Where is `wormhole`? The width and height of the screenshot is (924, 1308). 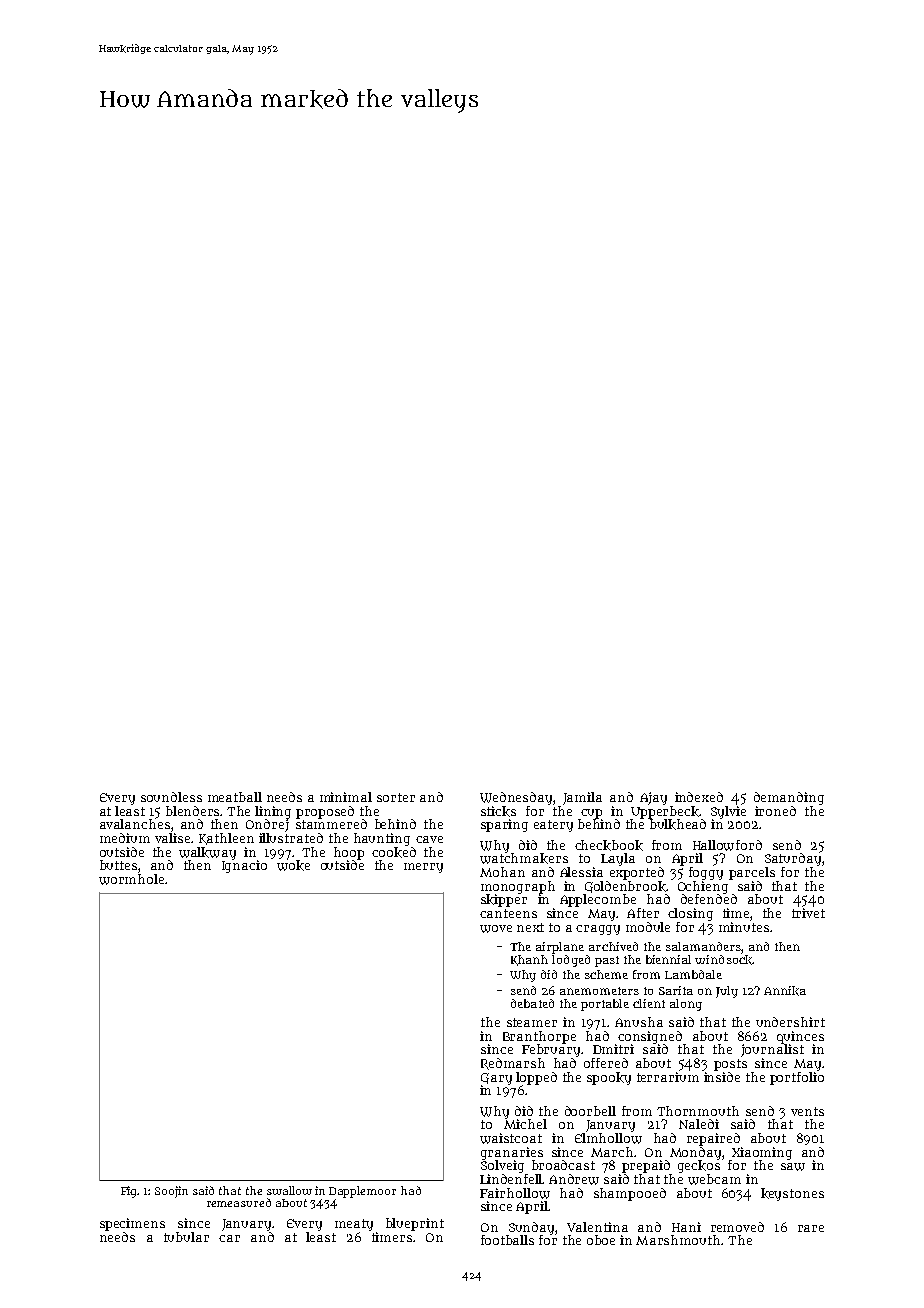 wormhole is located at coordinates (131, 879).
